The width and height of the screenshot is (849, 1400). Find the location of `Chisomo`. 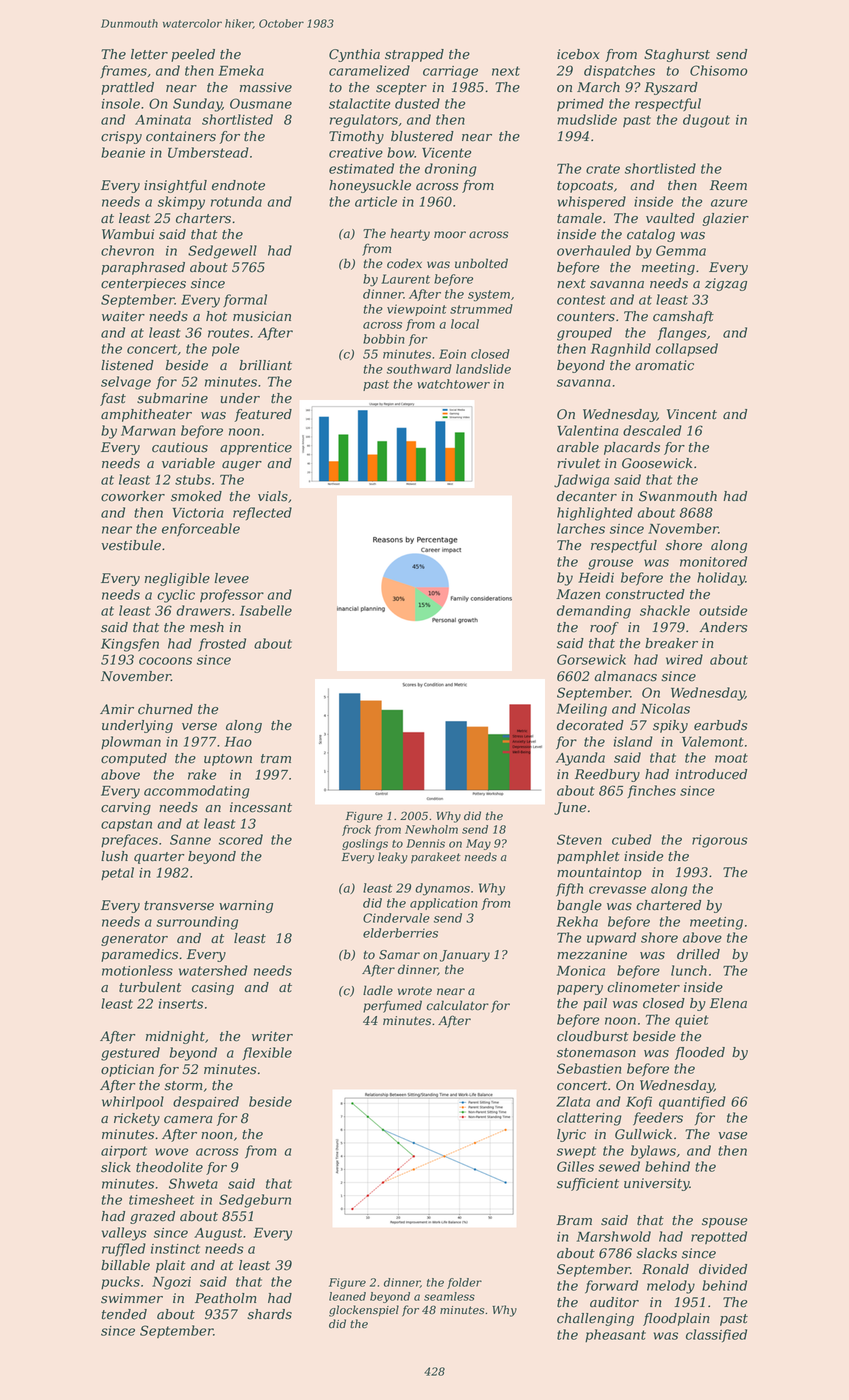

Chisomo is located at coordinates (718, 70).
